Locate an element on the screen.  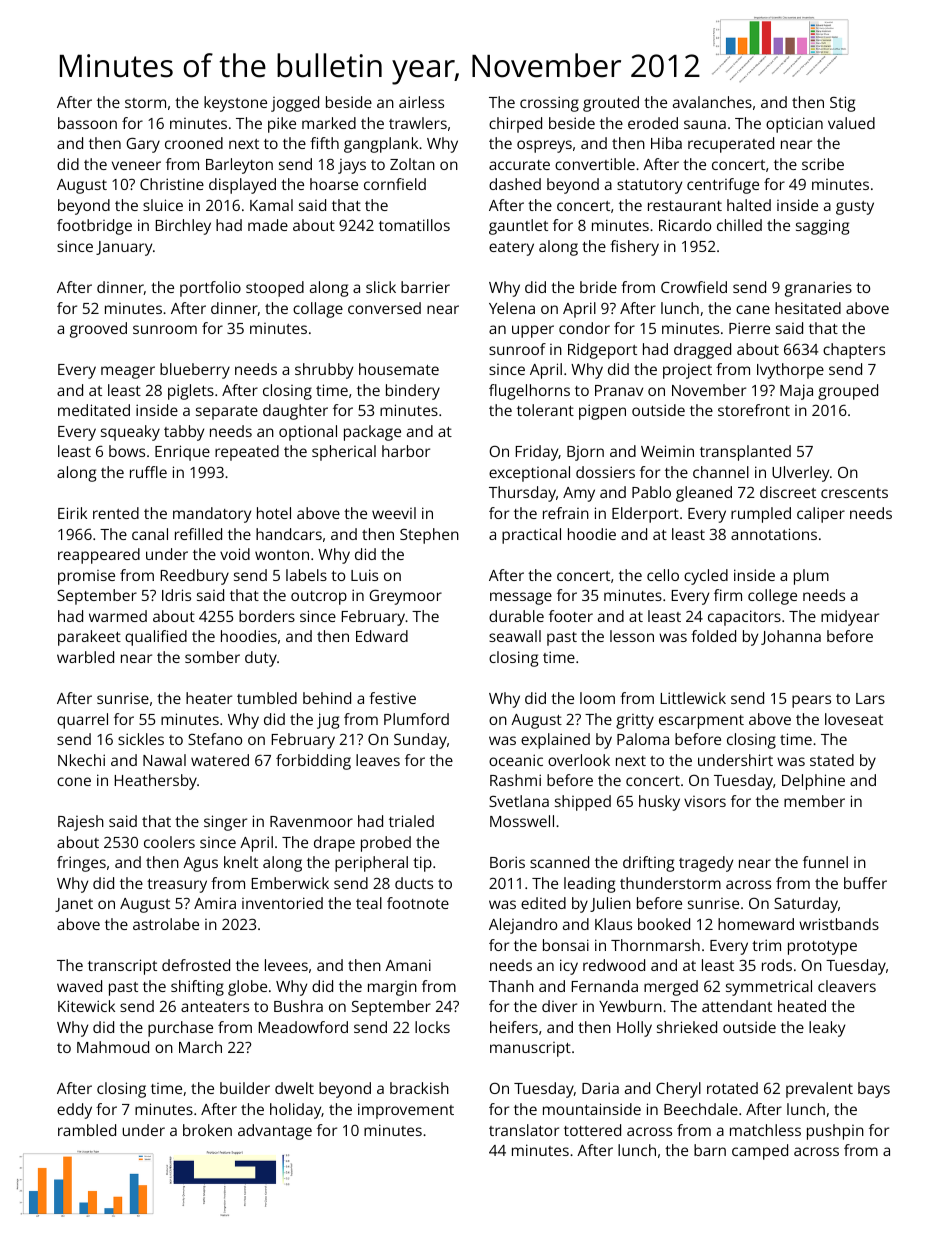
wristbands is located at coordinates (839, 924).
